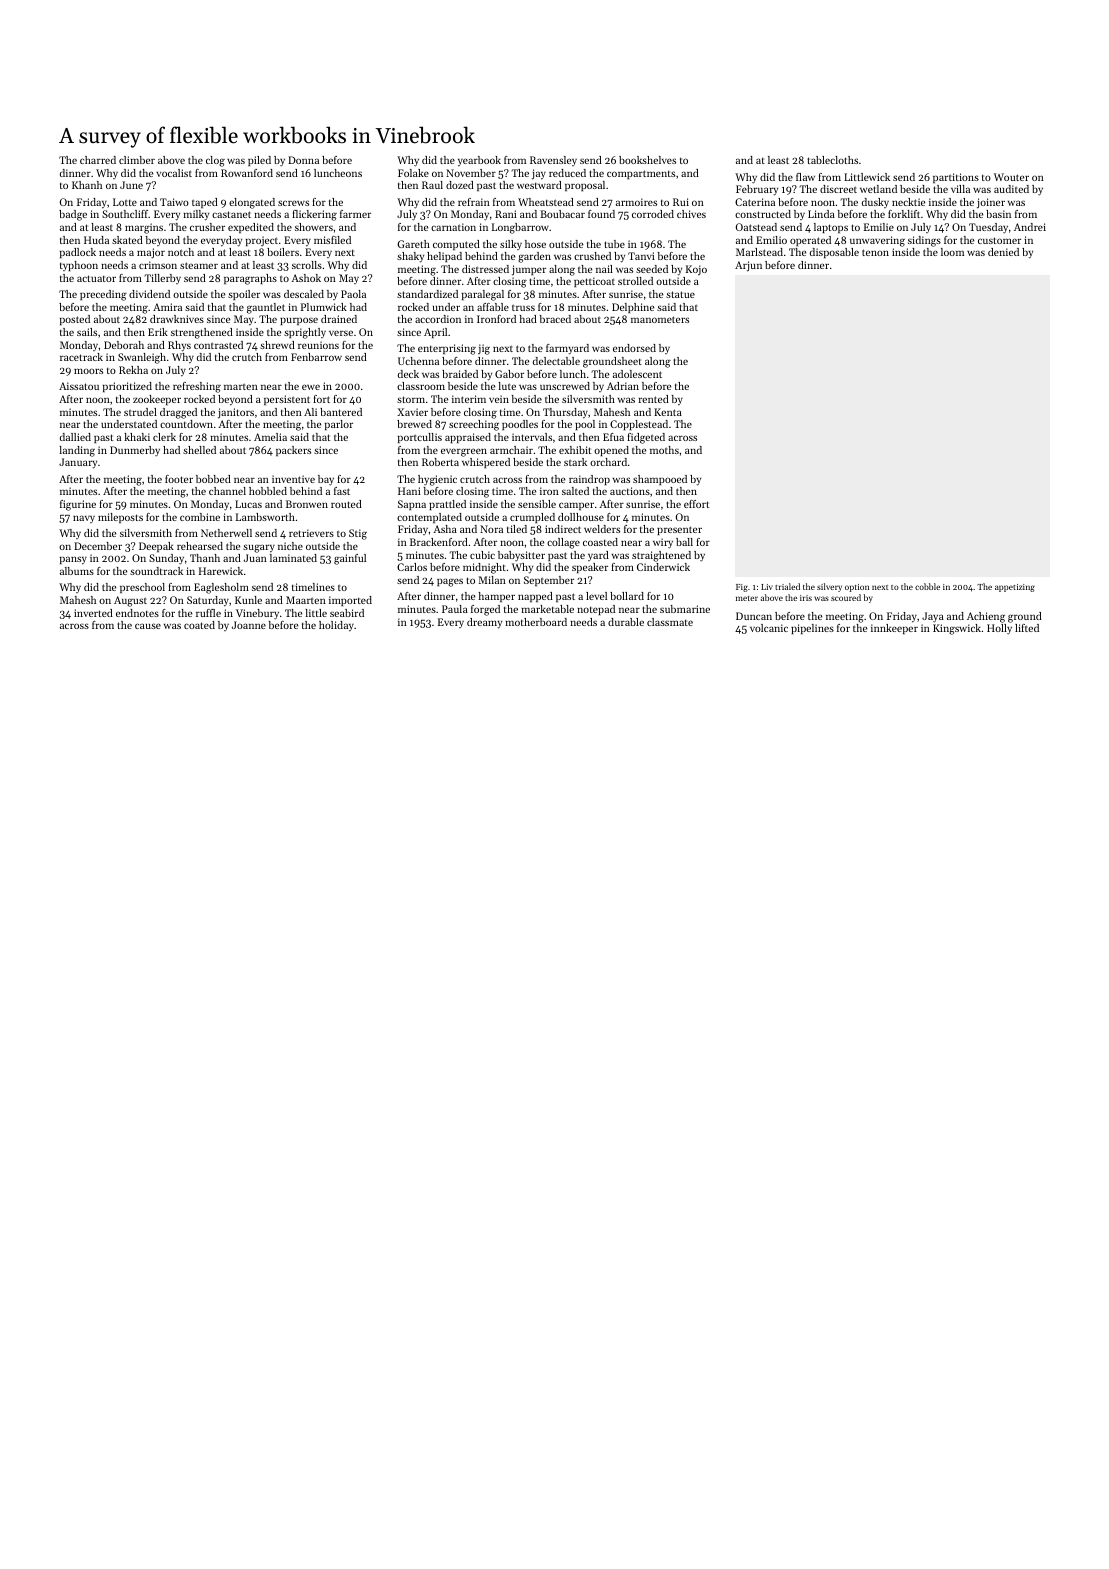 The width and height of the document is (1109, 1569). I want to click on tablecloths, so click(832, 160).
